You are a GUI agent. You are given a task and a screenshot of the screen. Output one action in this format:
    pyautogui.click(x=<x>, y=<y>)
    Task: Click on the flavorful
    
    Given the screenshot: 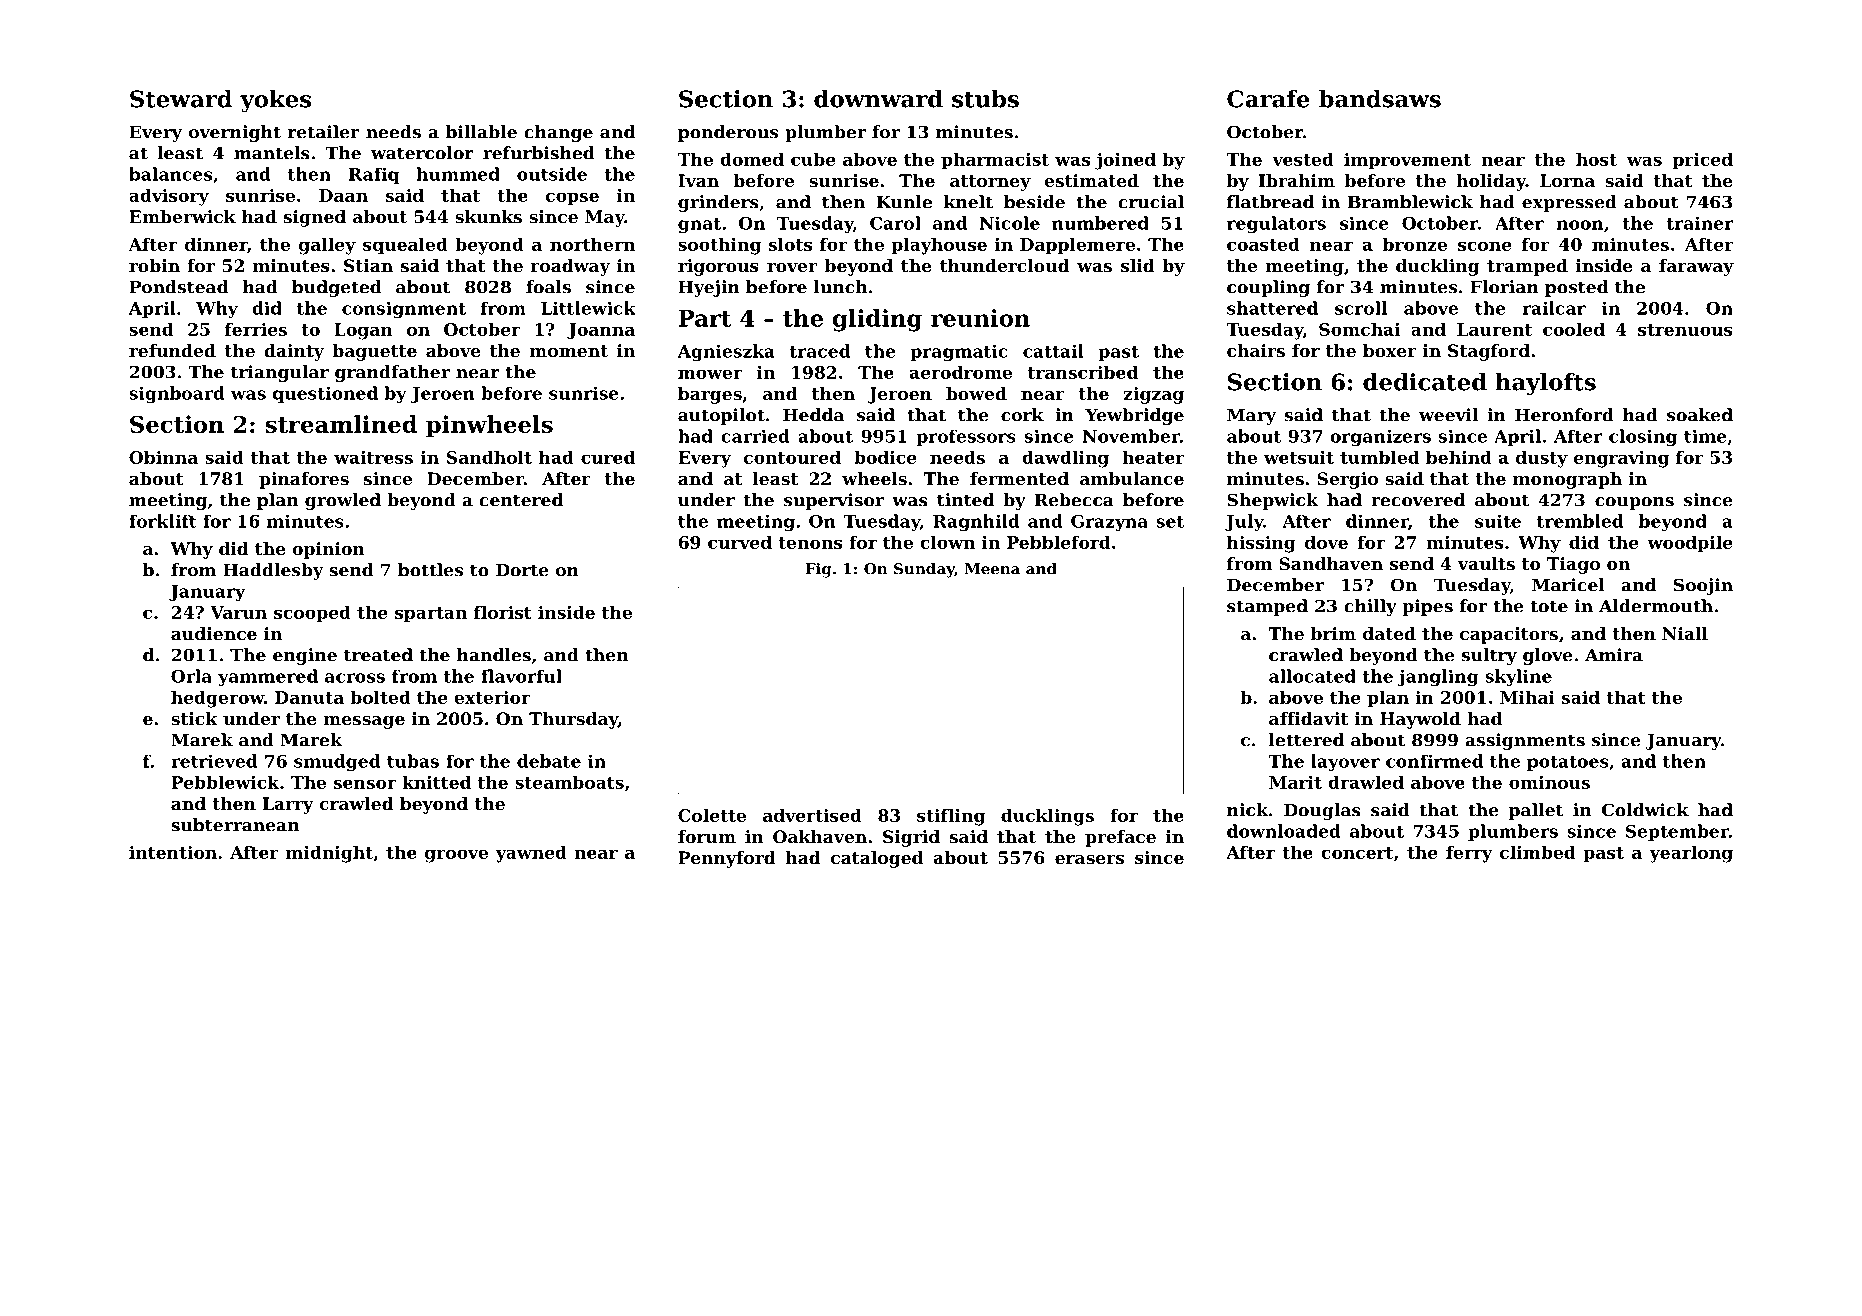 What is the action you would take?
    pyautogui.click(x=521, y=676)
